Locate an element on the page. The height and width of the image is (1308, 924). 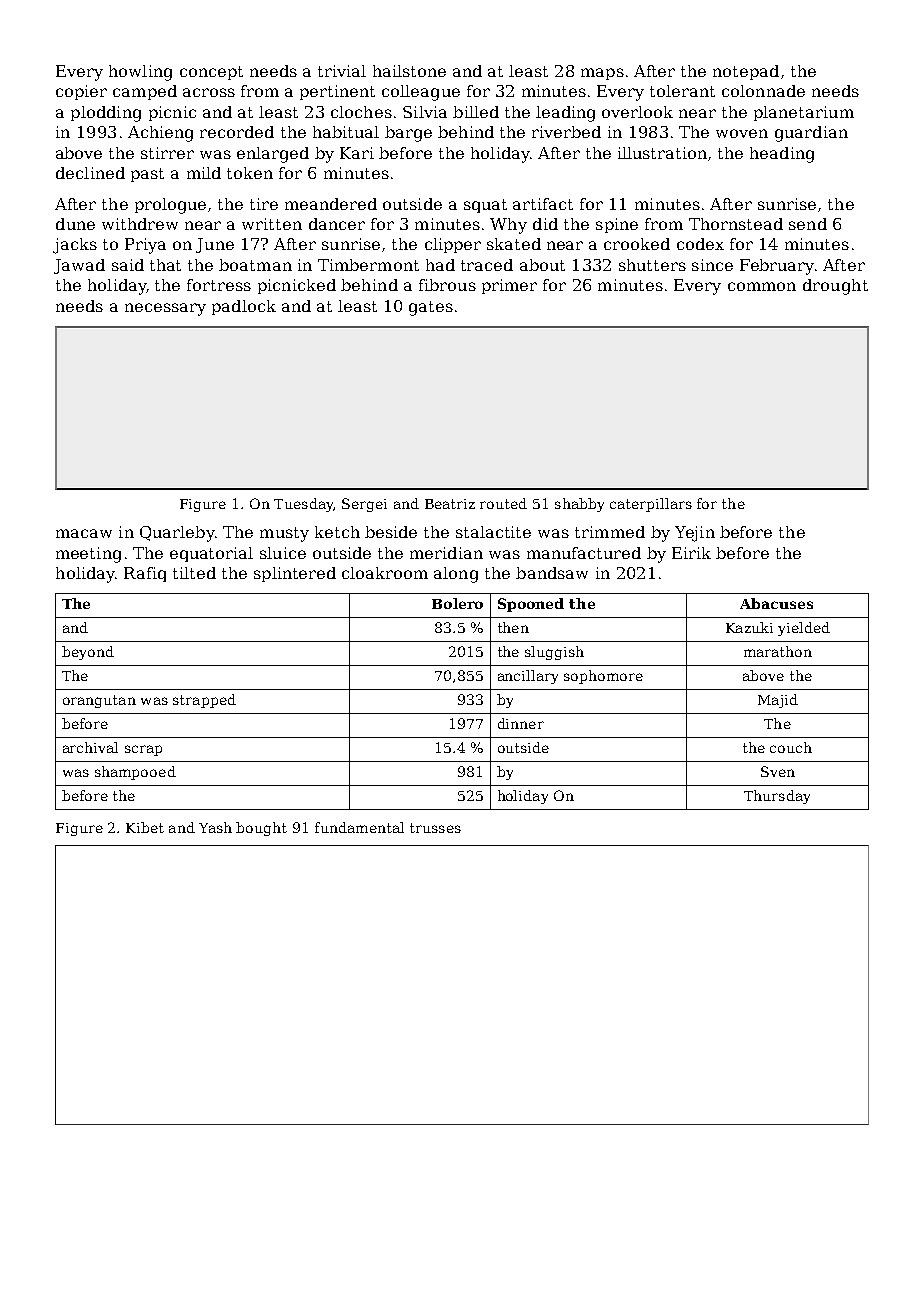
jacks is located at coordinates (75, 246).
